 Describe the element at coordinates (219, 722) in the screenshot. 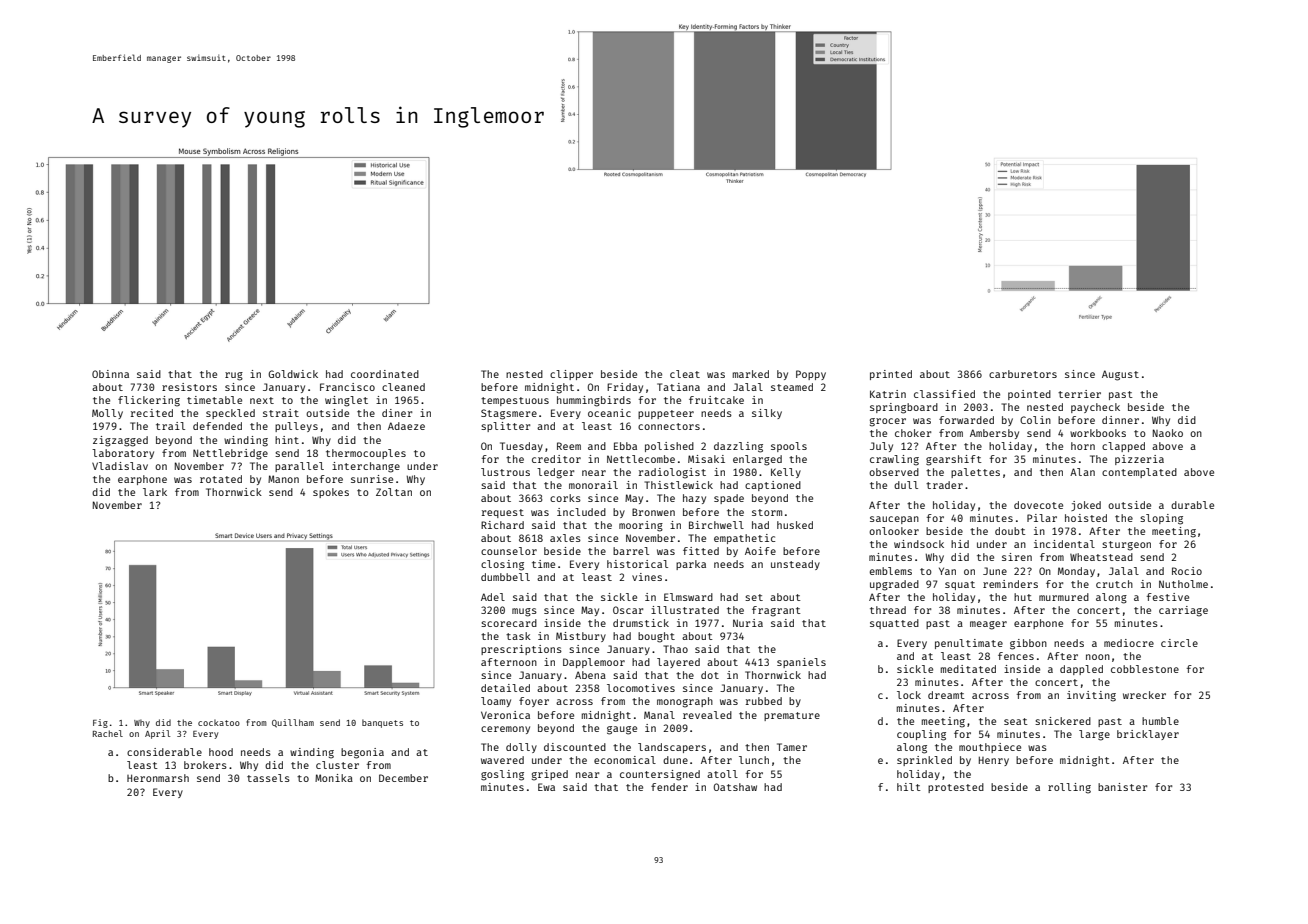

I see `cockatoo` at that location.
